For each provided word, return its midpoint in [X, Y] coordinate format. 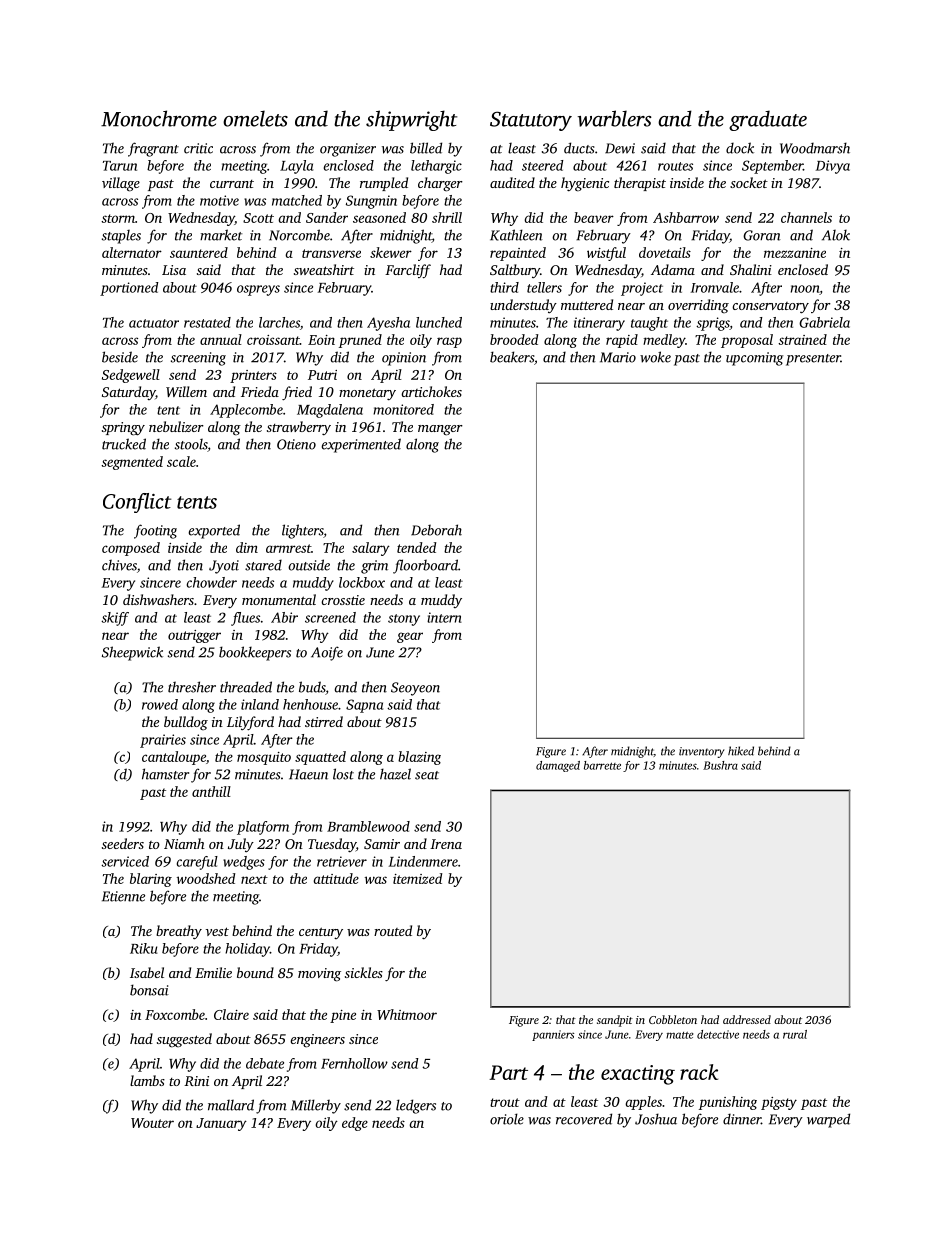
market [221, 235]
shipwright [411, 120]
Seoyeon [415, 689]
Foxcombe [175, 1014]
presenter [813, 360]
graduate [768, 120]
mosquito [264, 758]
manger [440, 430]
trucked [124, 444]
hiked [741, 751]
